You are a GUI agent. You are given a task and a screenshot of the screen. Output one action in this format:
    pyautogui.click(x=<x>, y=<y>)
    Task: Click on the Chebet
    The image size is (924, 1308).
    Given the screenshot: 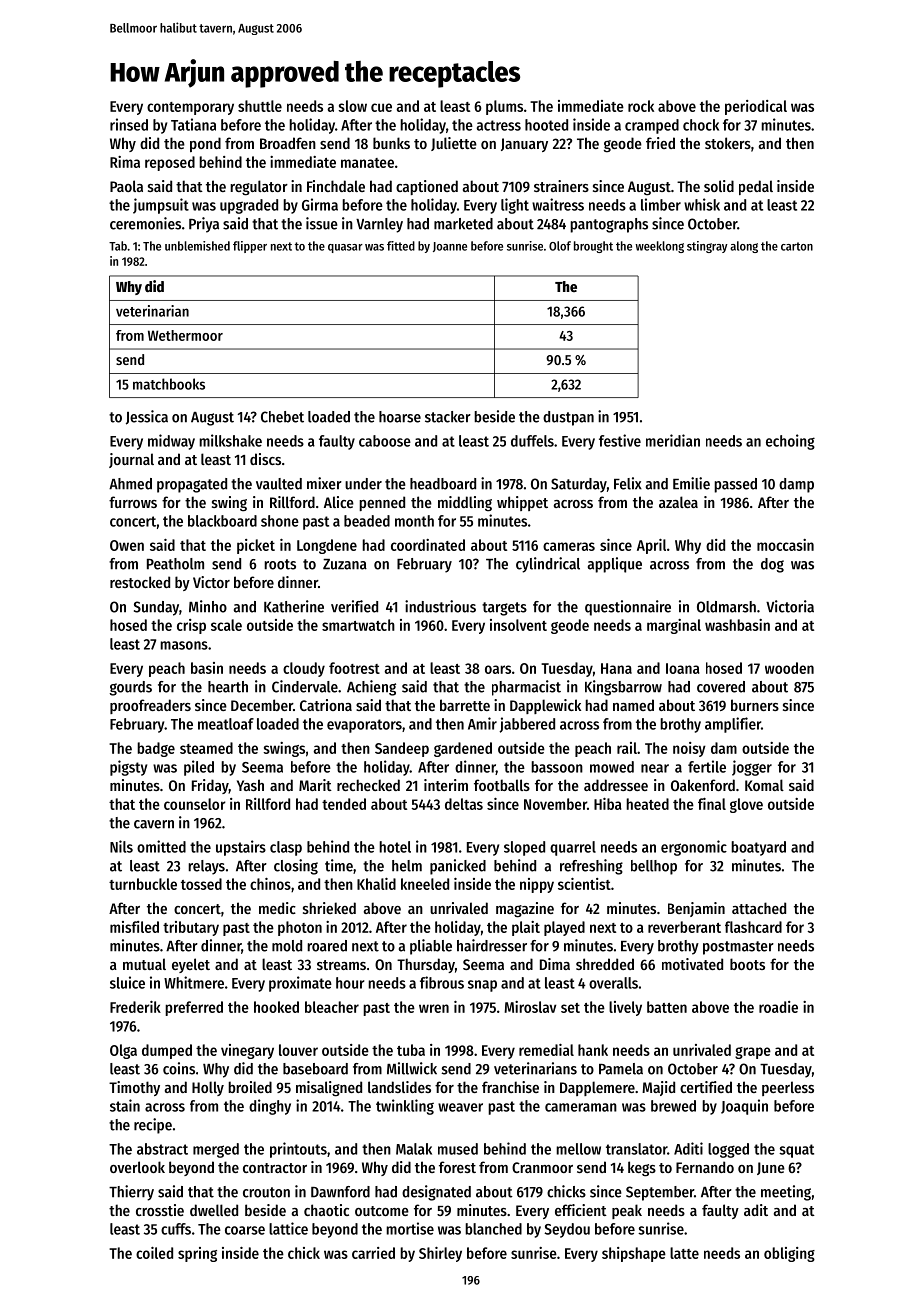 What is the action you would take?
    pyautogui.click(x=282, y=417)
